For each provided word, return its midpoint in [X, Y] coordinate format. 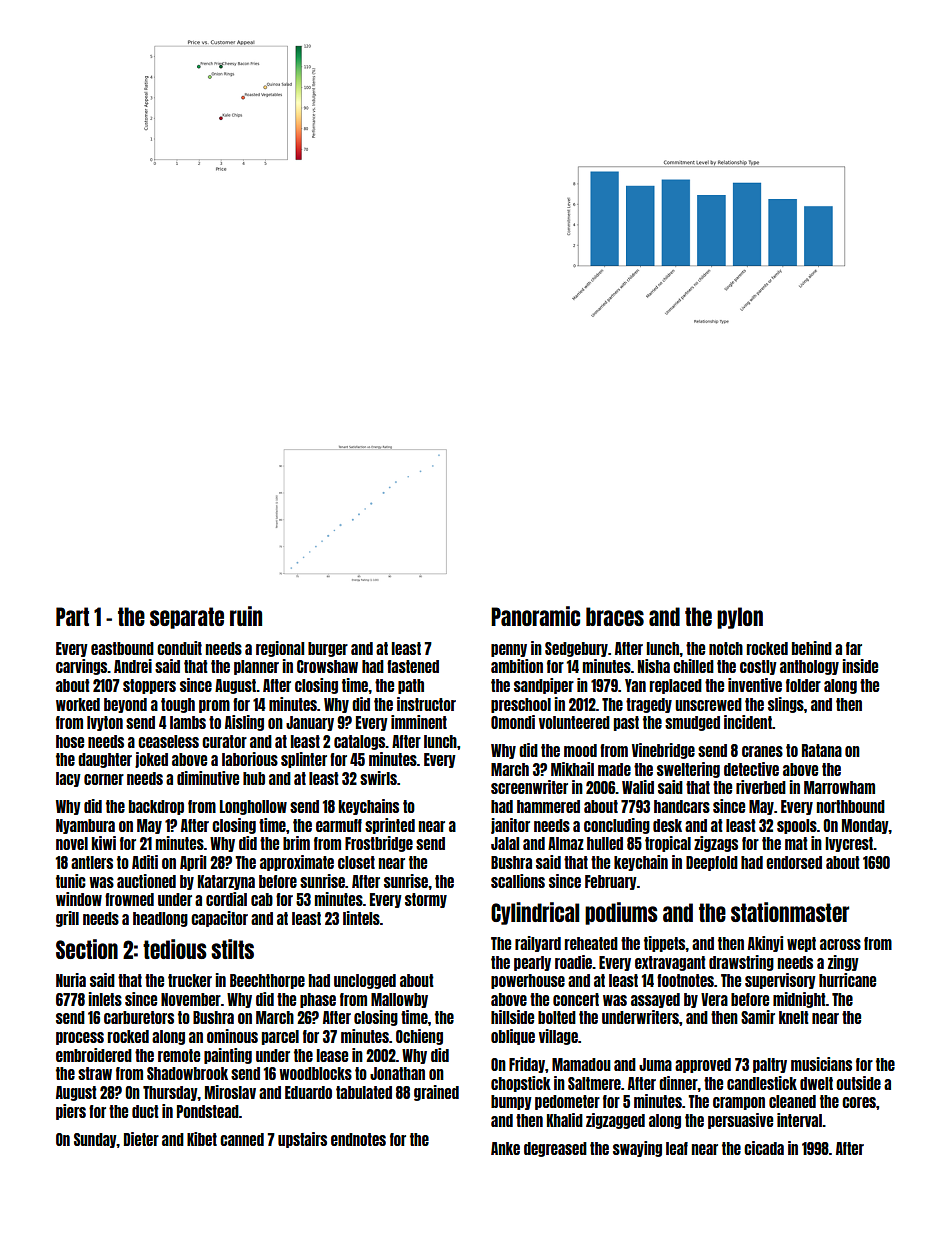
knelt [794, 1017]
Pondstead [208, 1111]
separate [187, 618]
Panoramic [535, 616]
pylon [740, 618]
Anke [505, 1148]
